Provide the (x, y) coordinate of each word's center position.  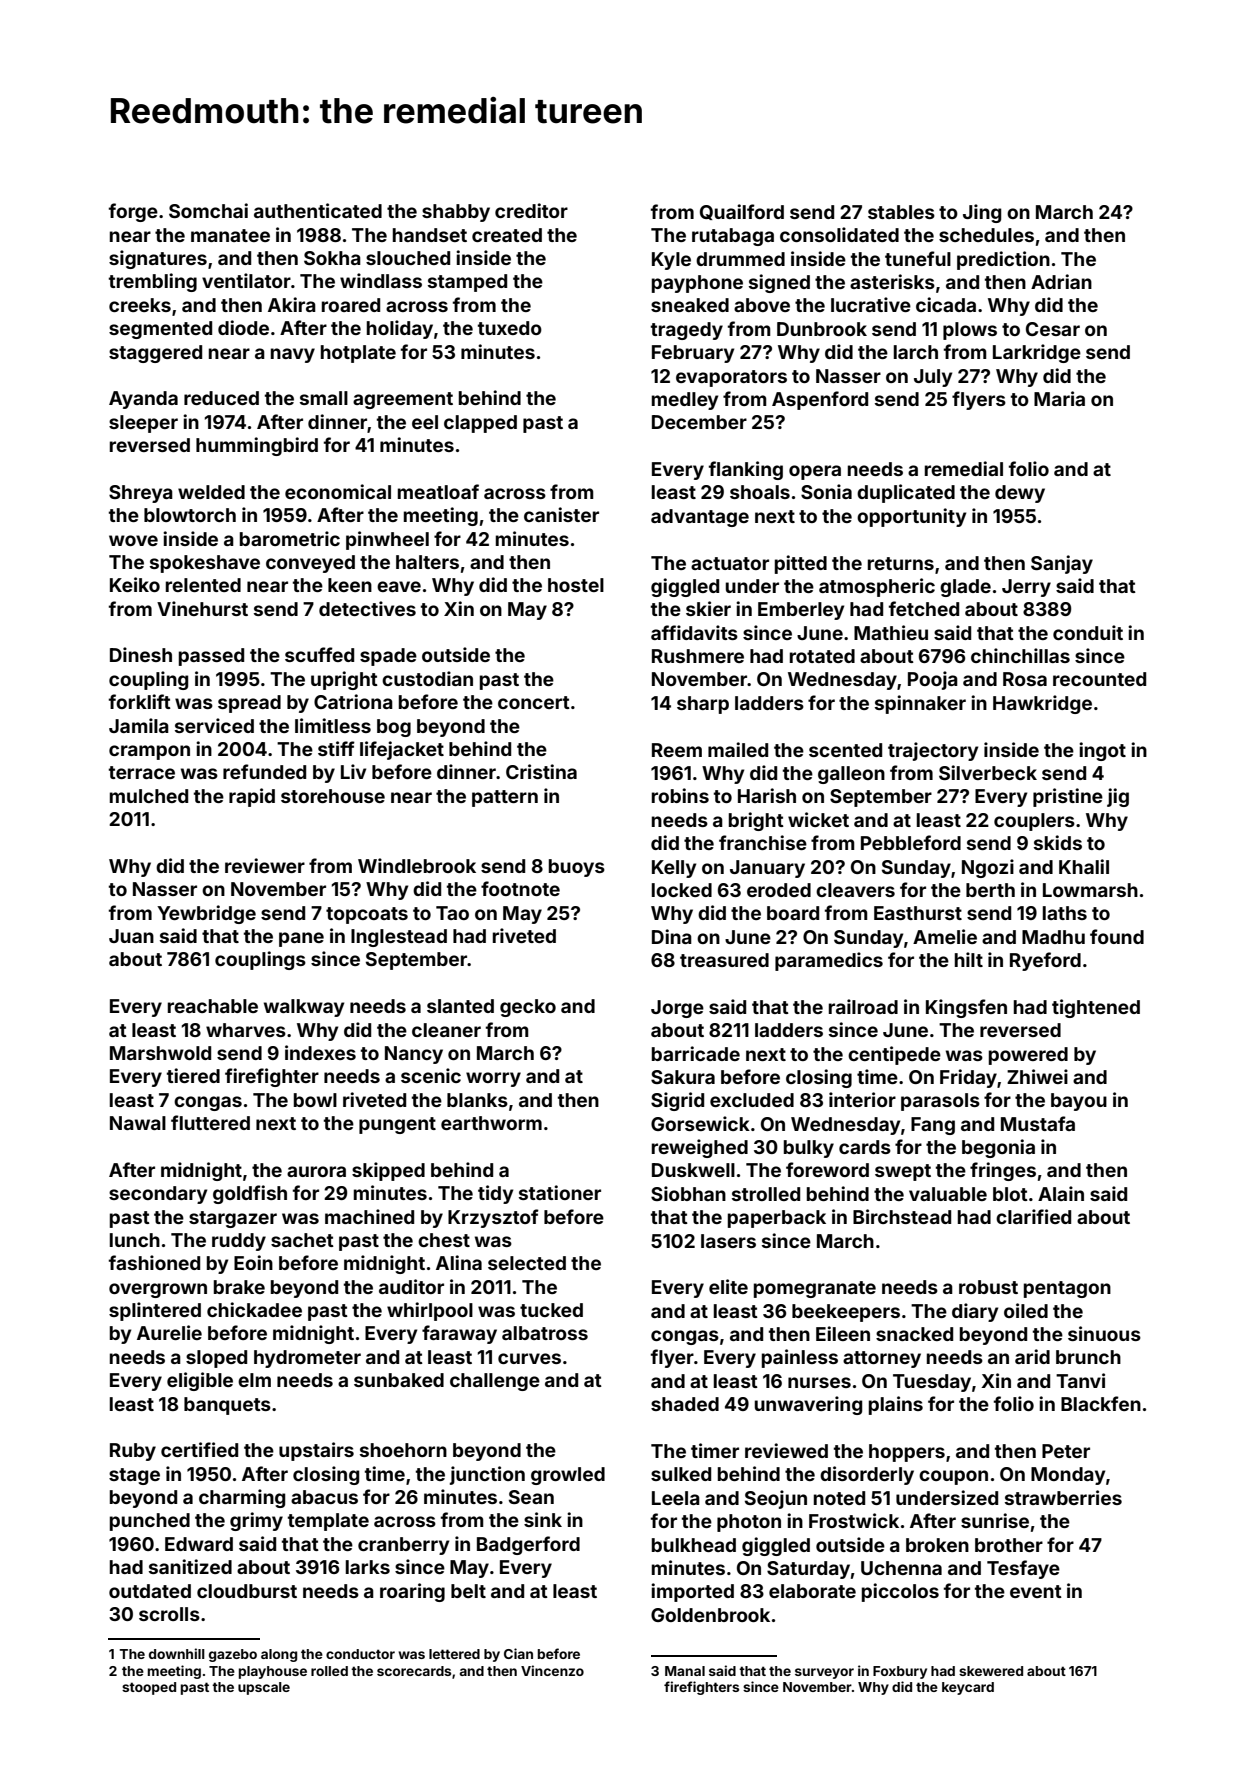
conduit (1088, 632)
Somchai (208, 210)
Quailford (742, 212)
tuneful (918, 258)
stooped (149, 1688)
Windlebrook (417, 865)
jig (1118, 797)
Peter (1066, 1451)
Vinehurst (202, 608)
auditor (411, 1286)
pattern (505, 798)
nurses (819, 1382)
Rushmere (698, 656)
